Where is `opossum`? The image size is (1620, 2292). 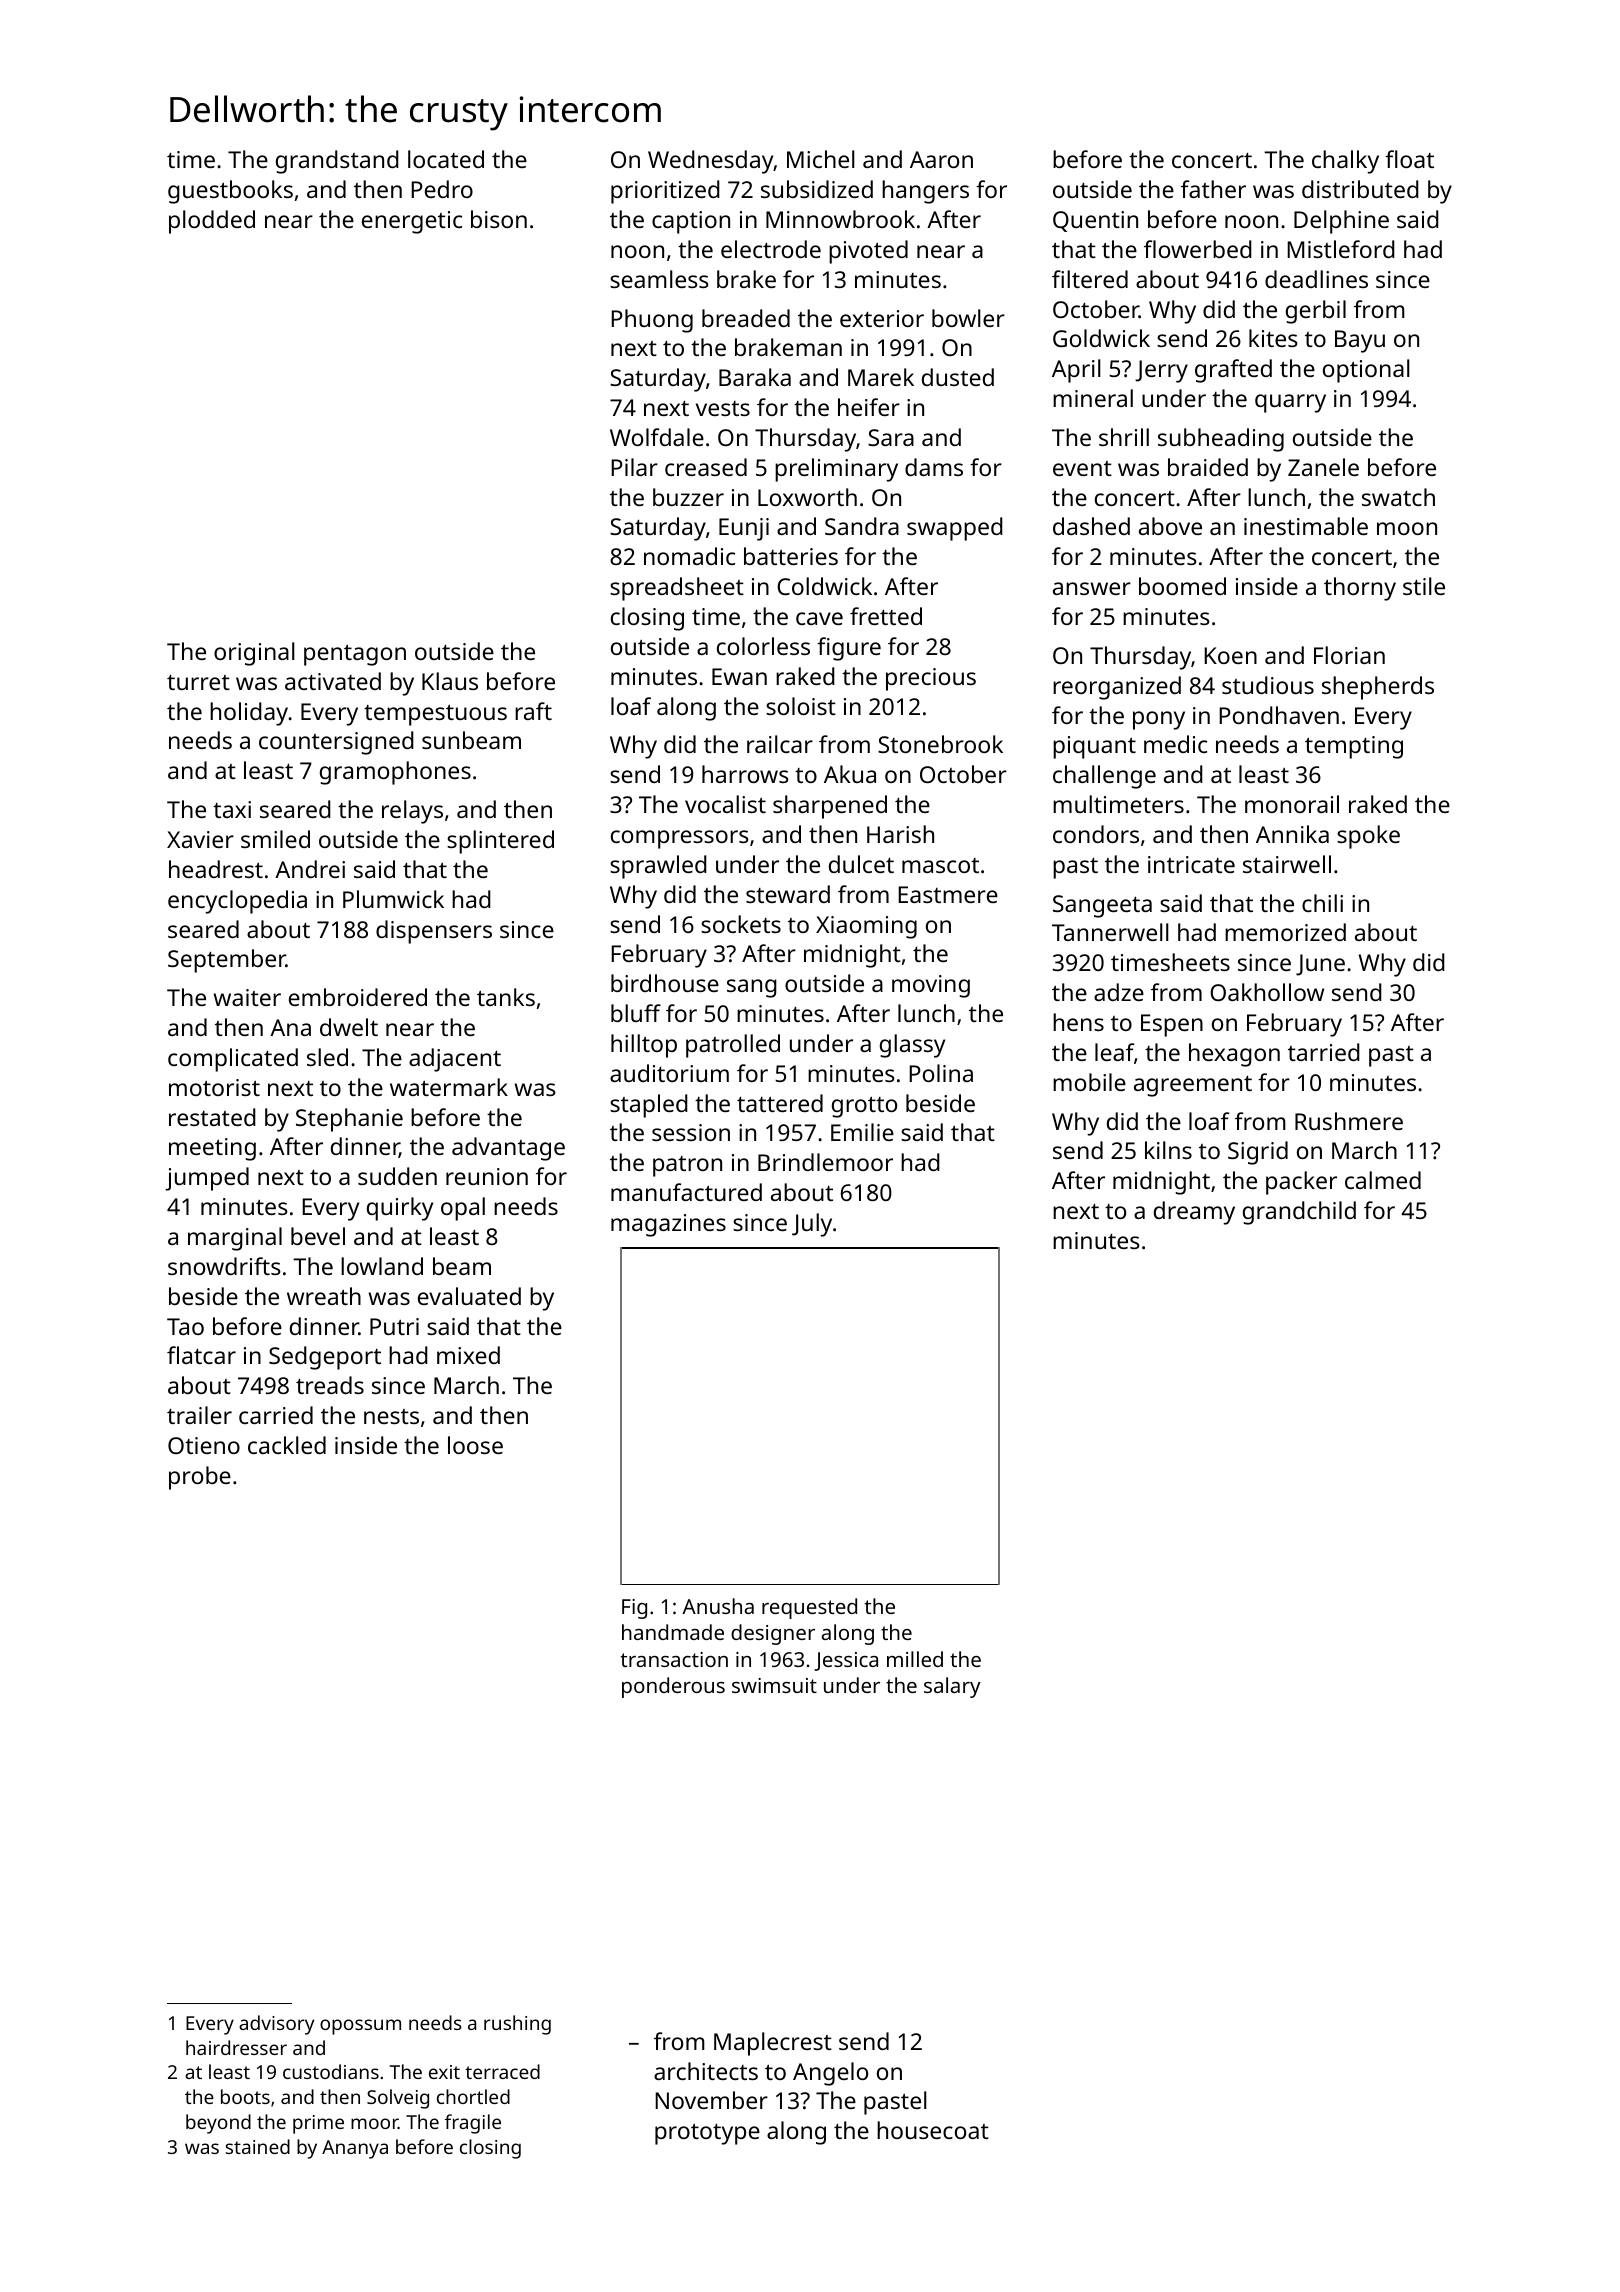 opossum is located at coordinates (360, 2027).
